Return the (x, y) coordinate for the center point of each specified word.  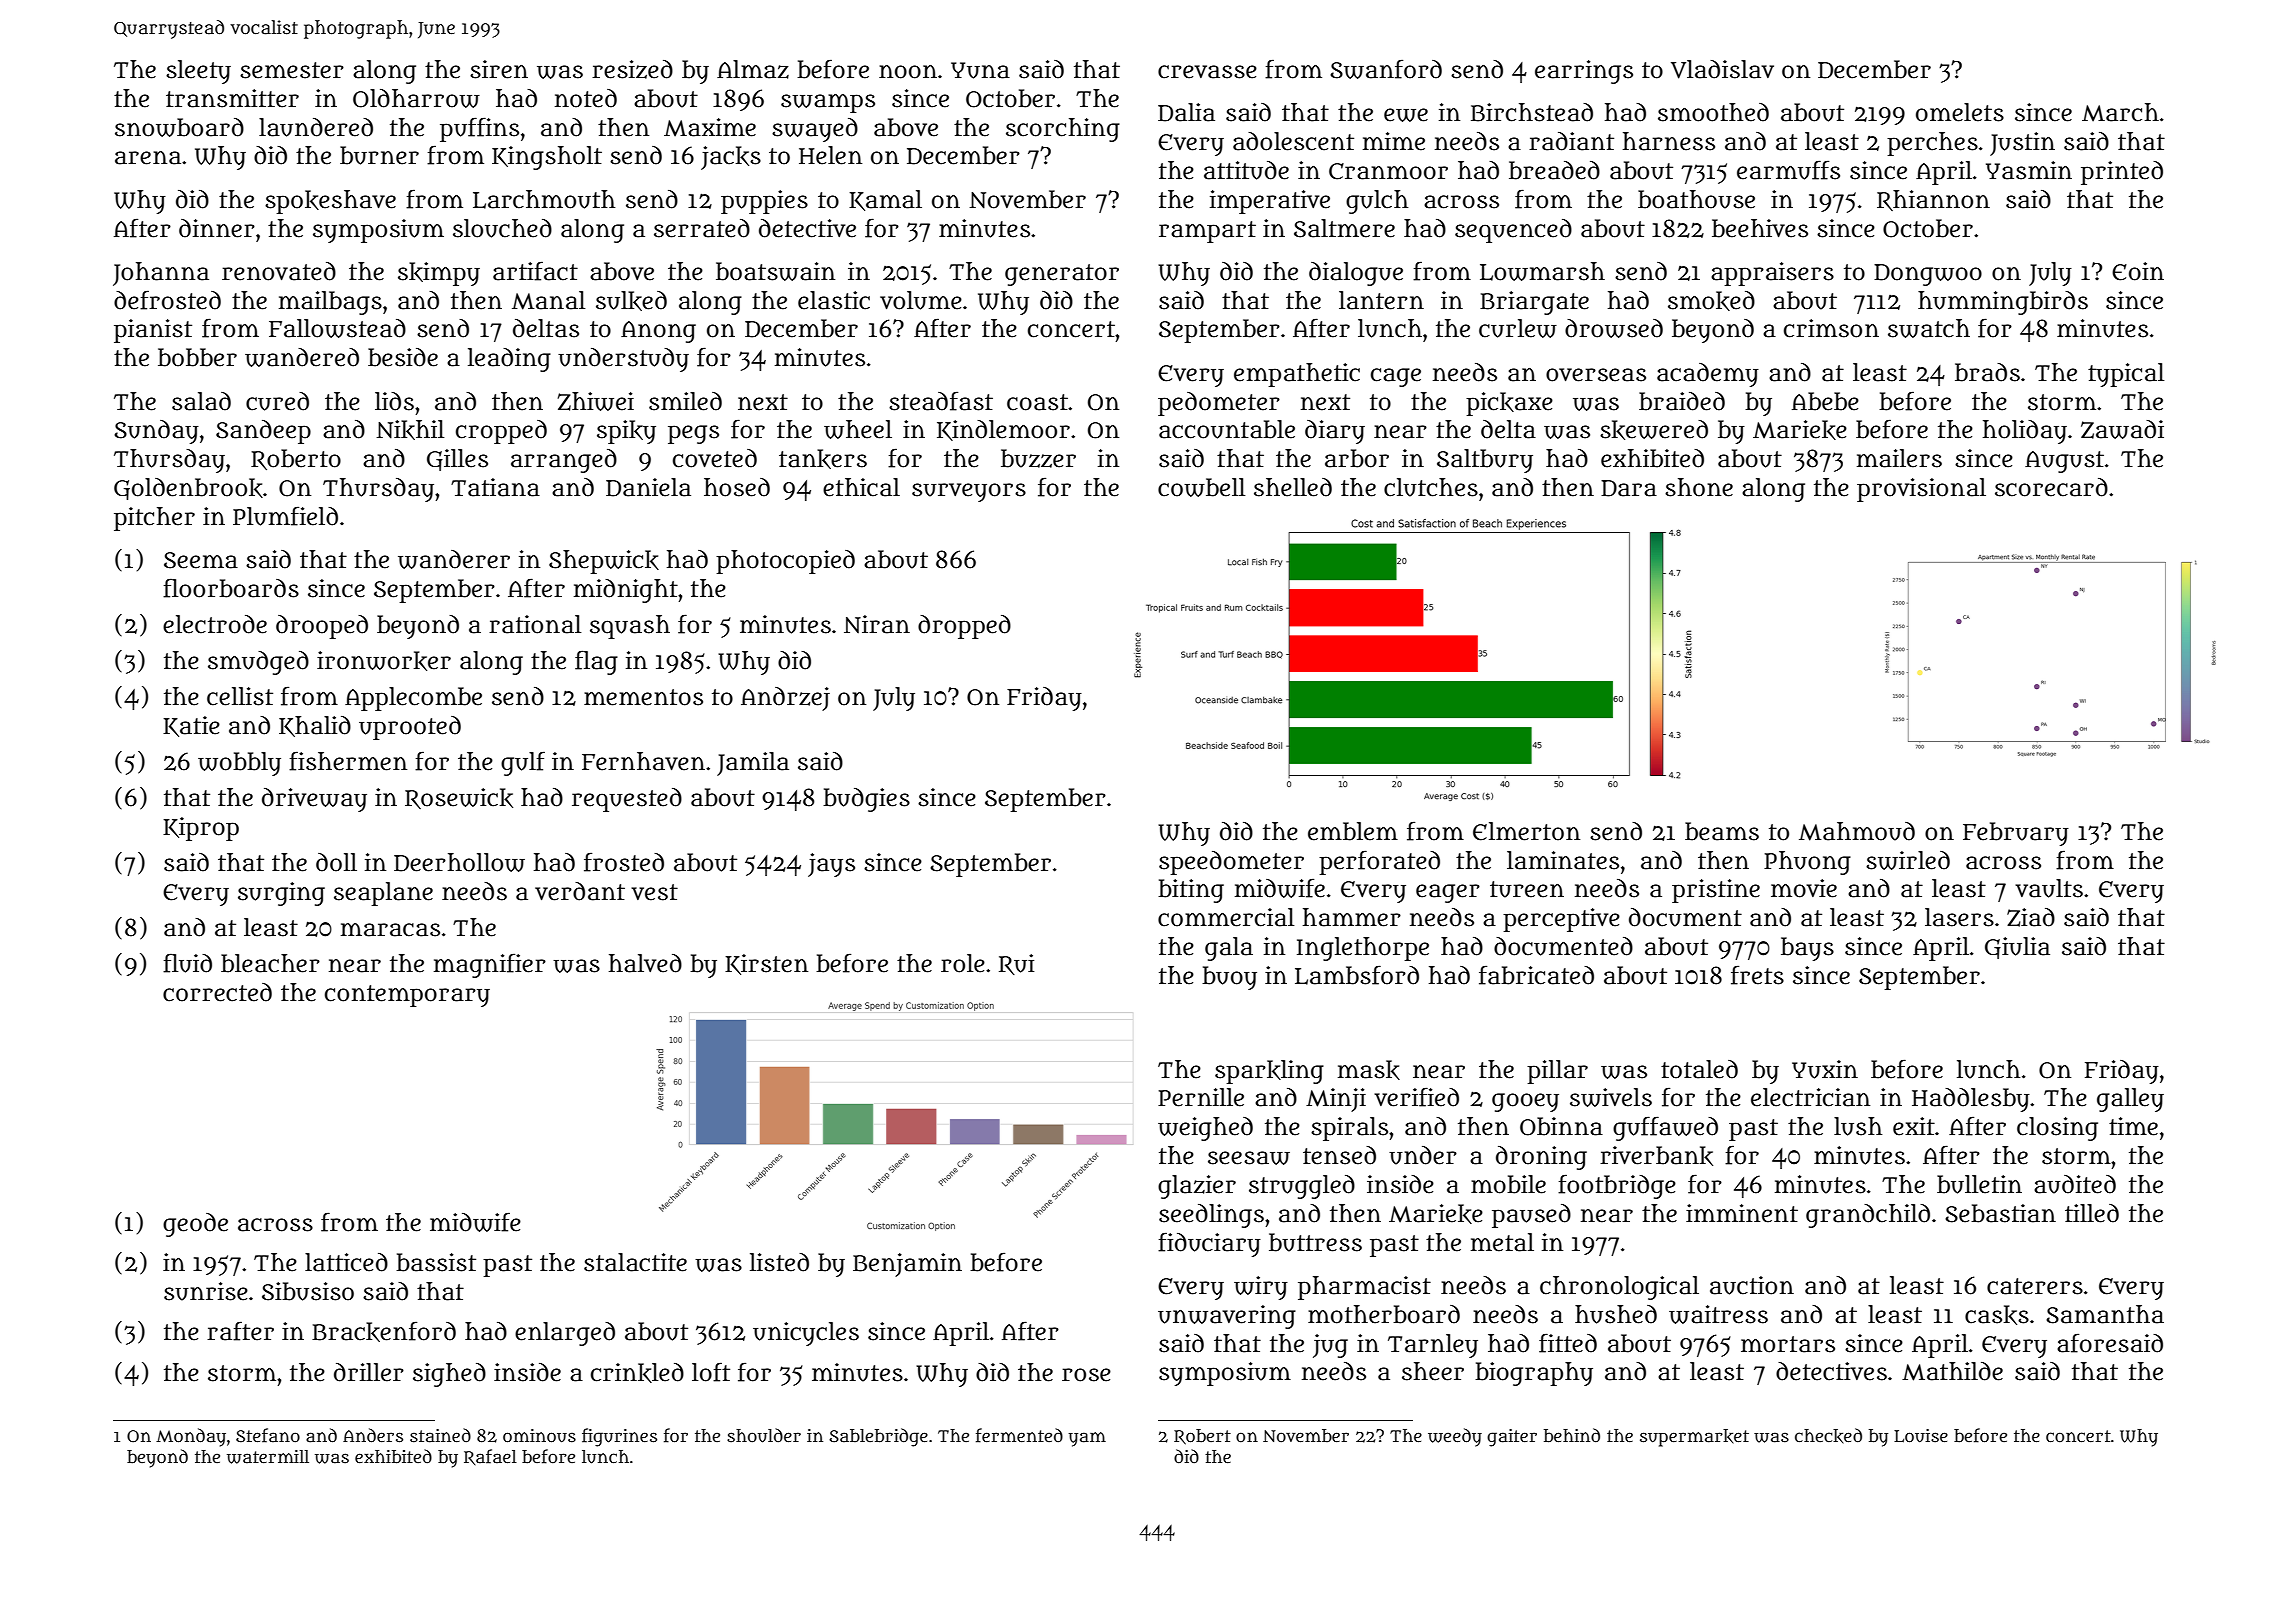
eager (1448, 893)
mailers (1899, 458)
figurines (619, 1437)
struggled (1302, 1187)
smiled (685, 401)
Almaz (753, 69)
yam (1087, 1439)
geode (195, 1225)
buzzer (1038, 458)
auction (1752, 1285)
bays (1807, 949)
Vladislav (1722, 69)
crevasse (1207, 72)
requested (627, 800)
